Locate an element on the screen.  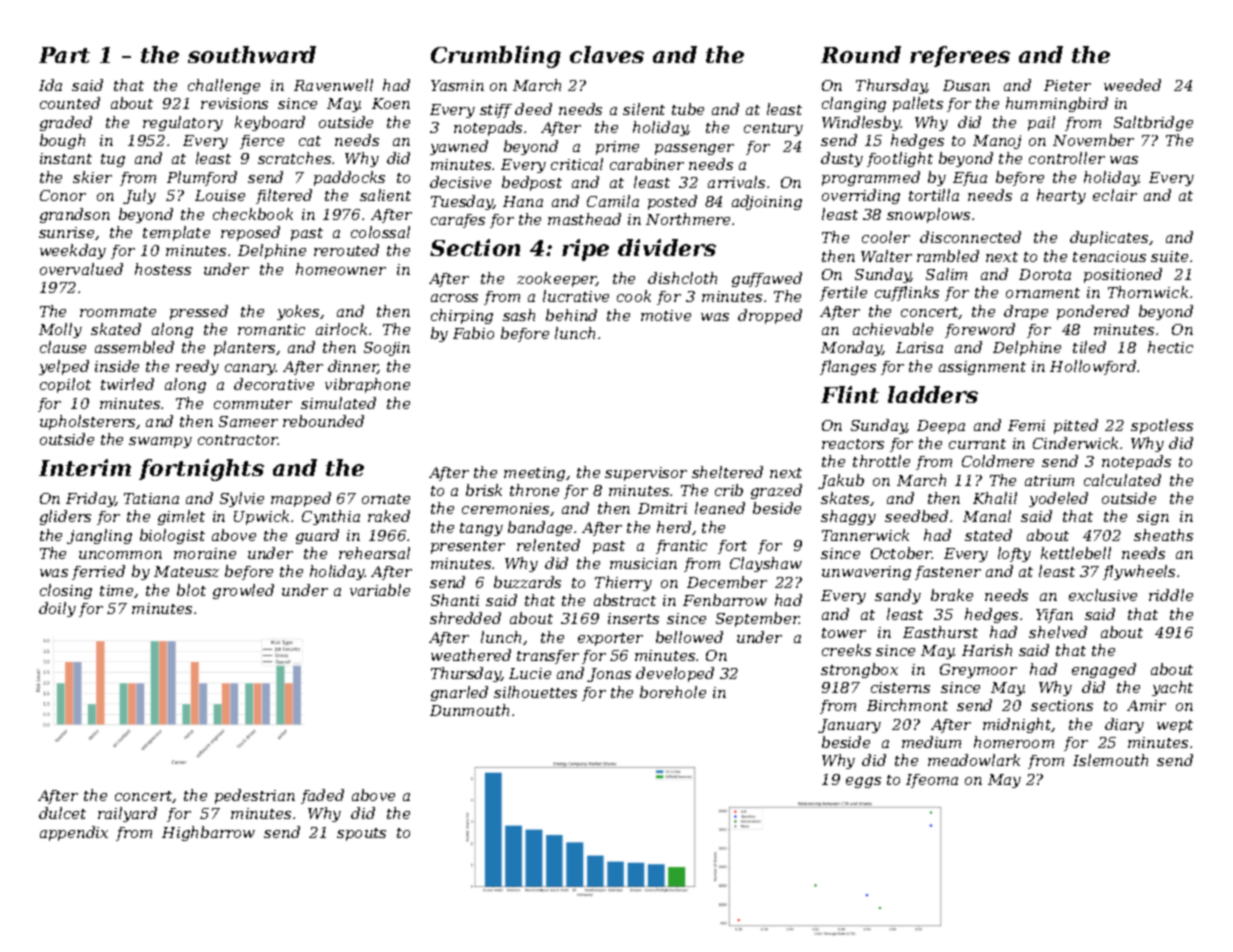
Lucie is located at coordinates (530, 673).
